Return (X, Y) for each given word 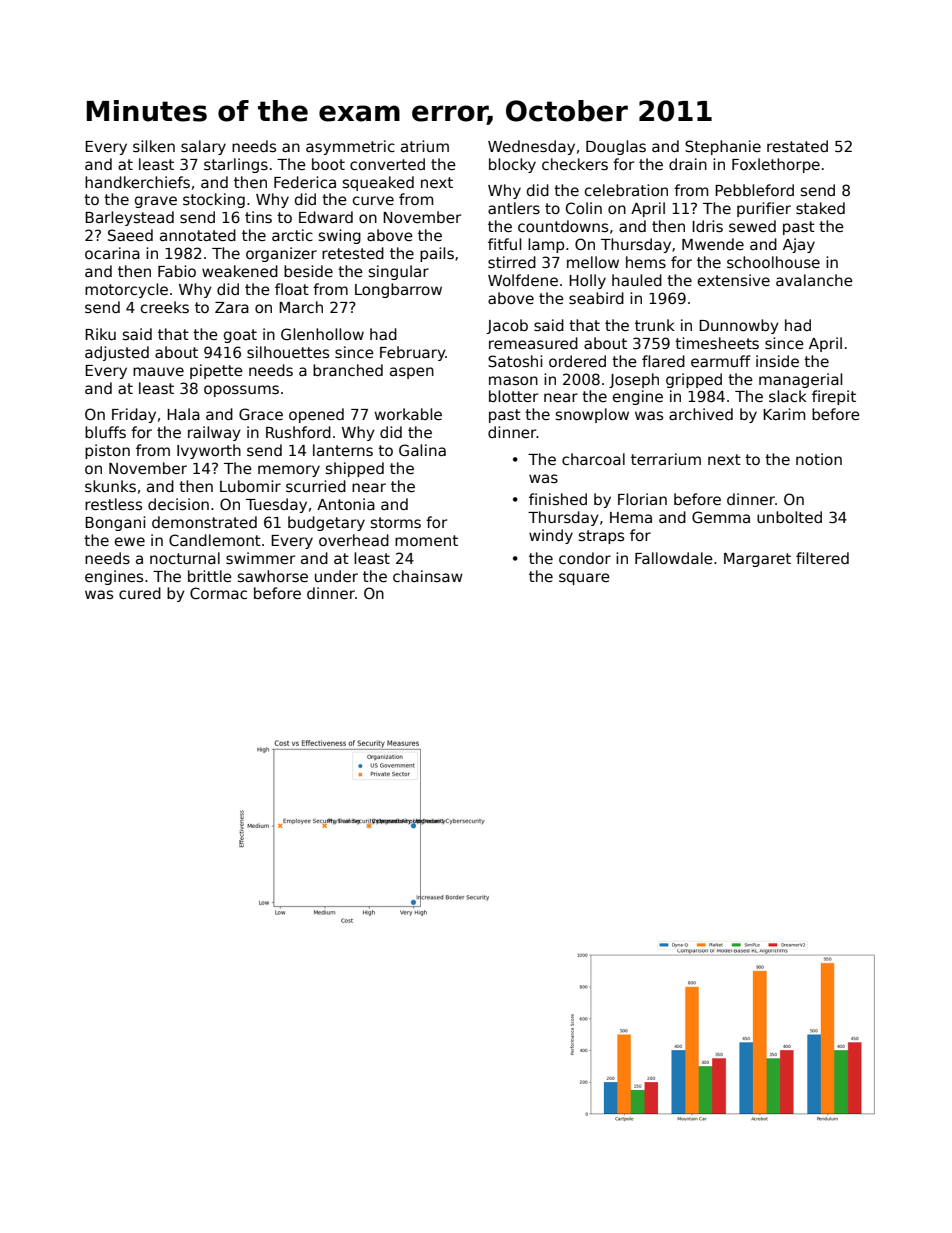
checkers (575, 164)
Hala (183, 414)
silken (154, 146)
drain (688, 164)
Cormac (218, 593)
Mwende (713, 244)
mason (513, 380)
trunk (655, 325)
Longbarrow (398, 290)
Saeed (130, 235)
